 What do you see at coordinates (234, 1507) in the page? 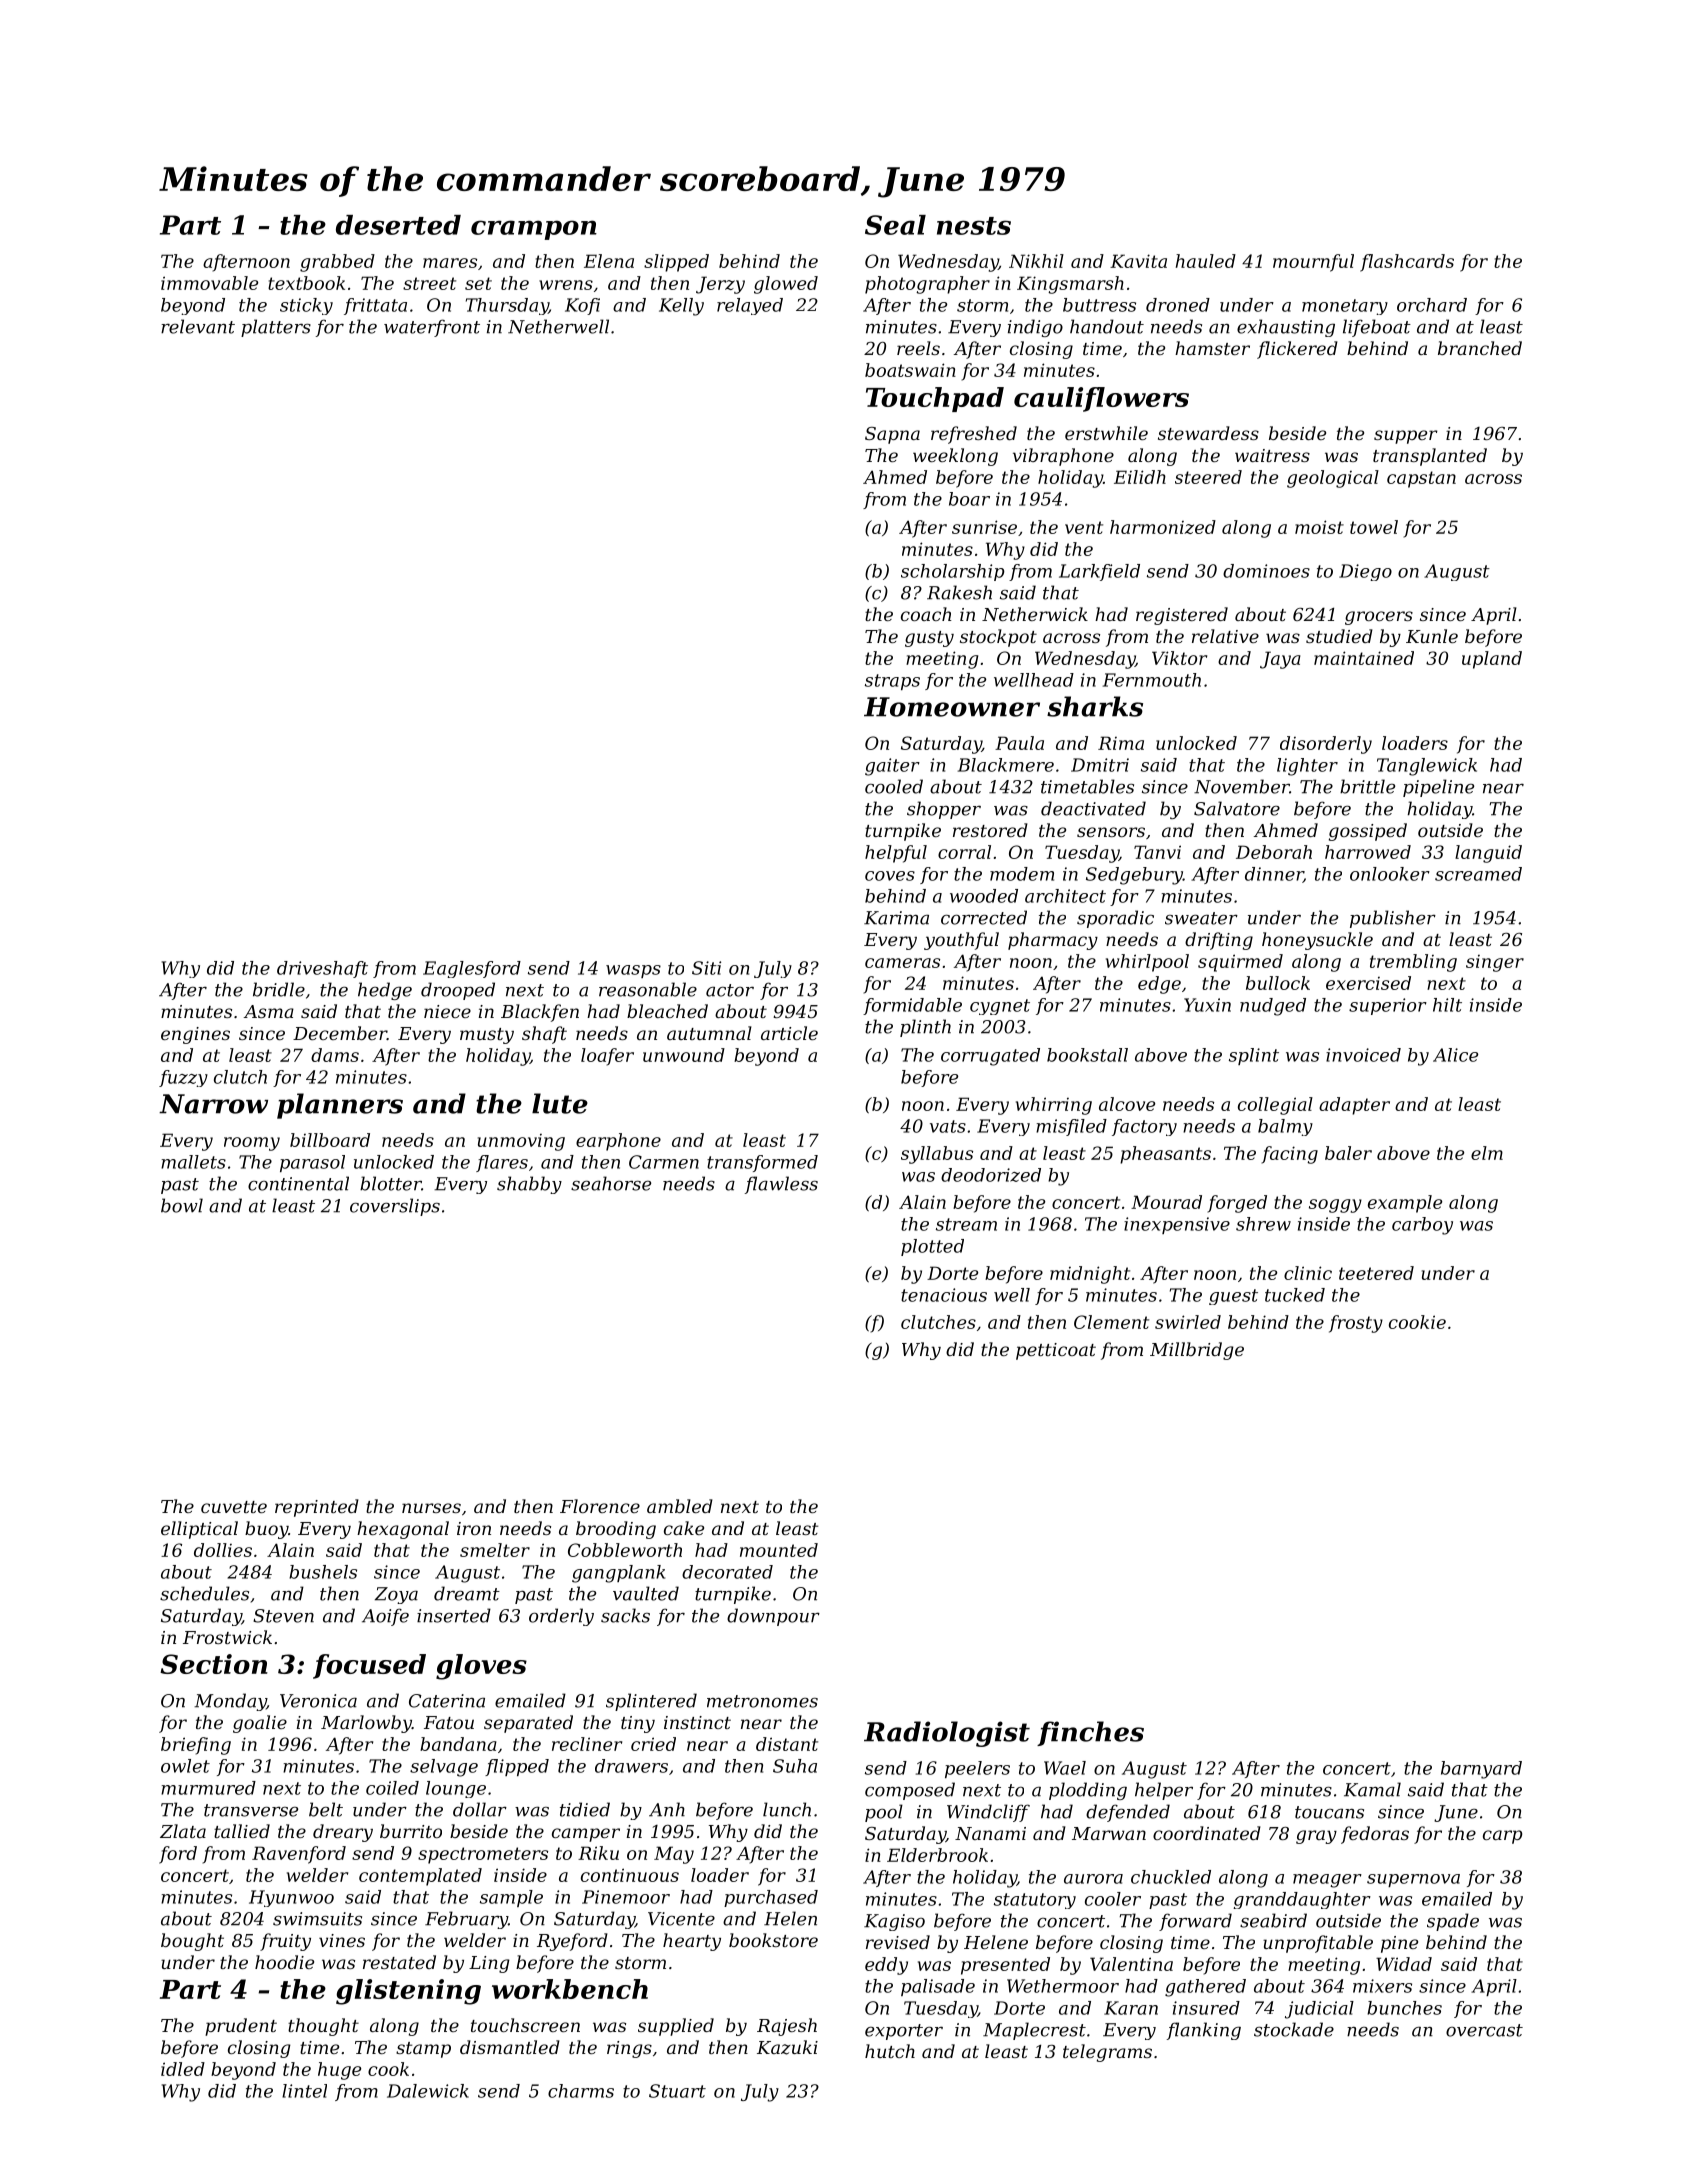
I see `cuvette` at bounding box center [234, 1507].
